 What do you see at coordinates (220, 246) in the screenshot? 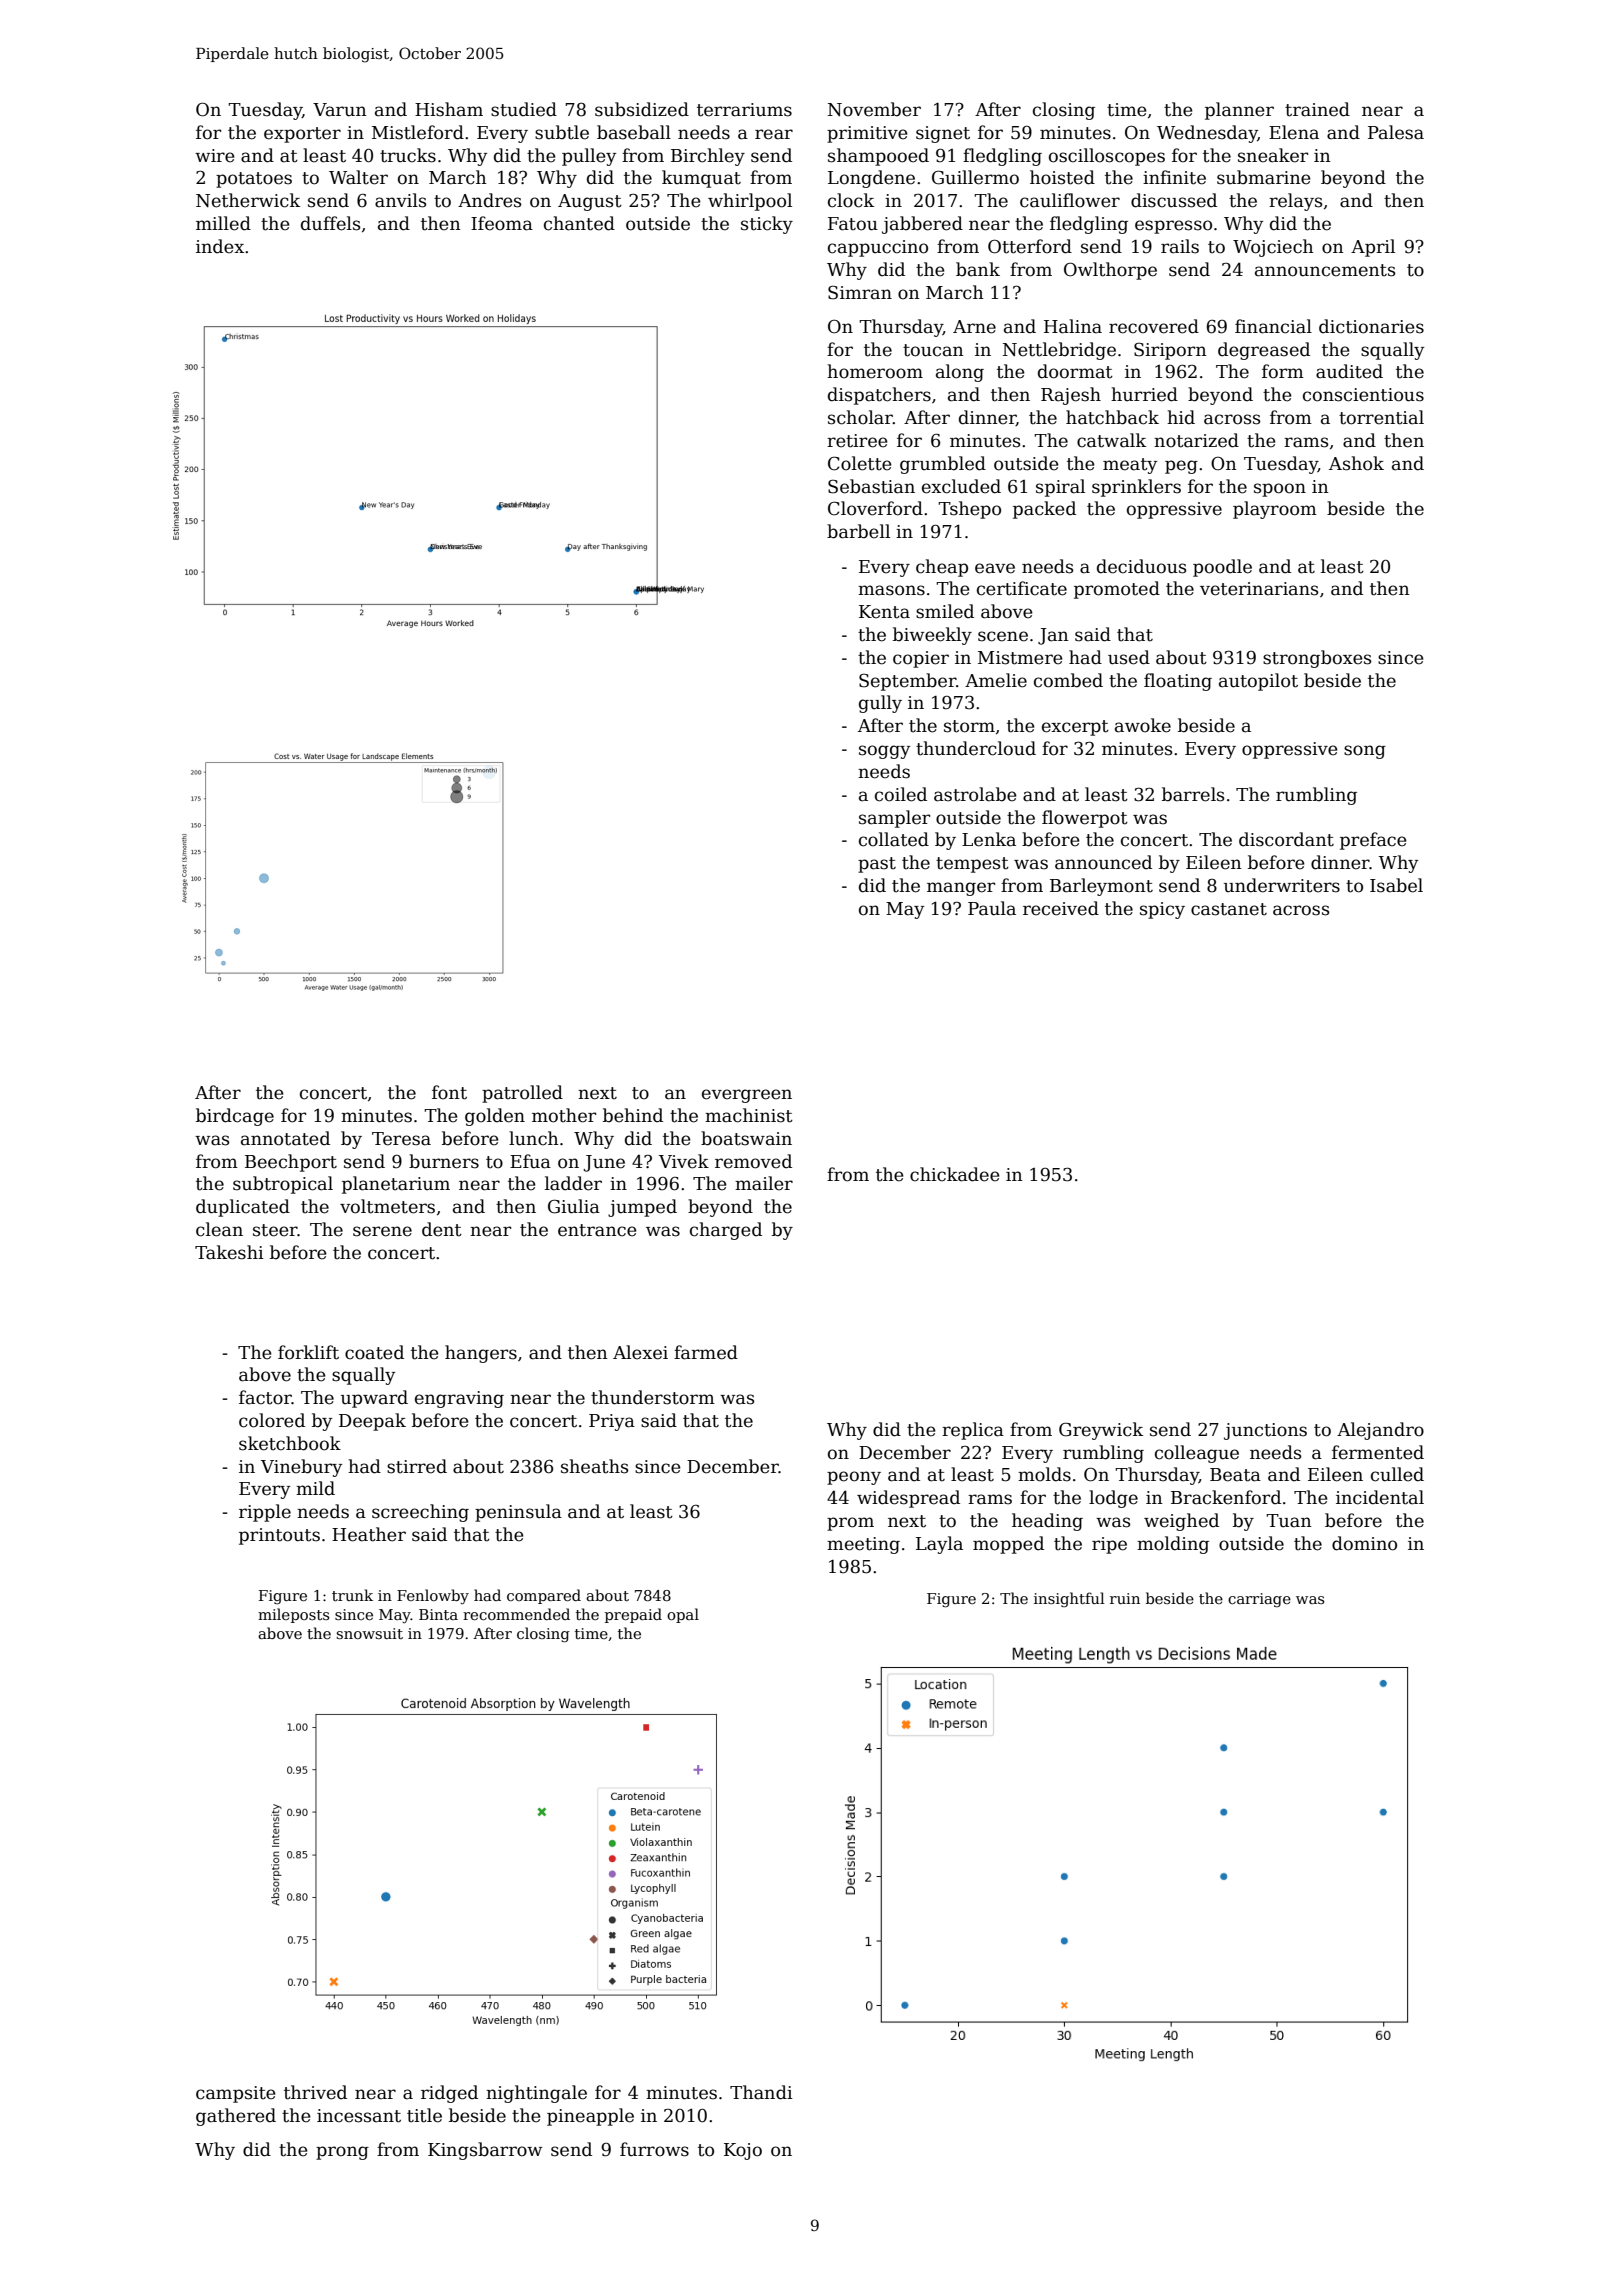
I see `index` at bounding box center [220, 246].
